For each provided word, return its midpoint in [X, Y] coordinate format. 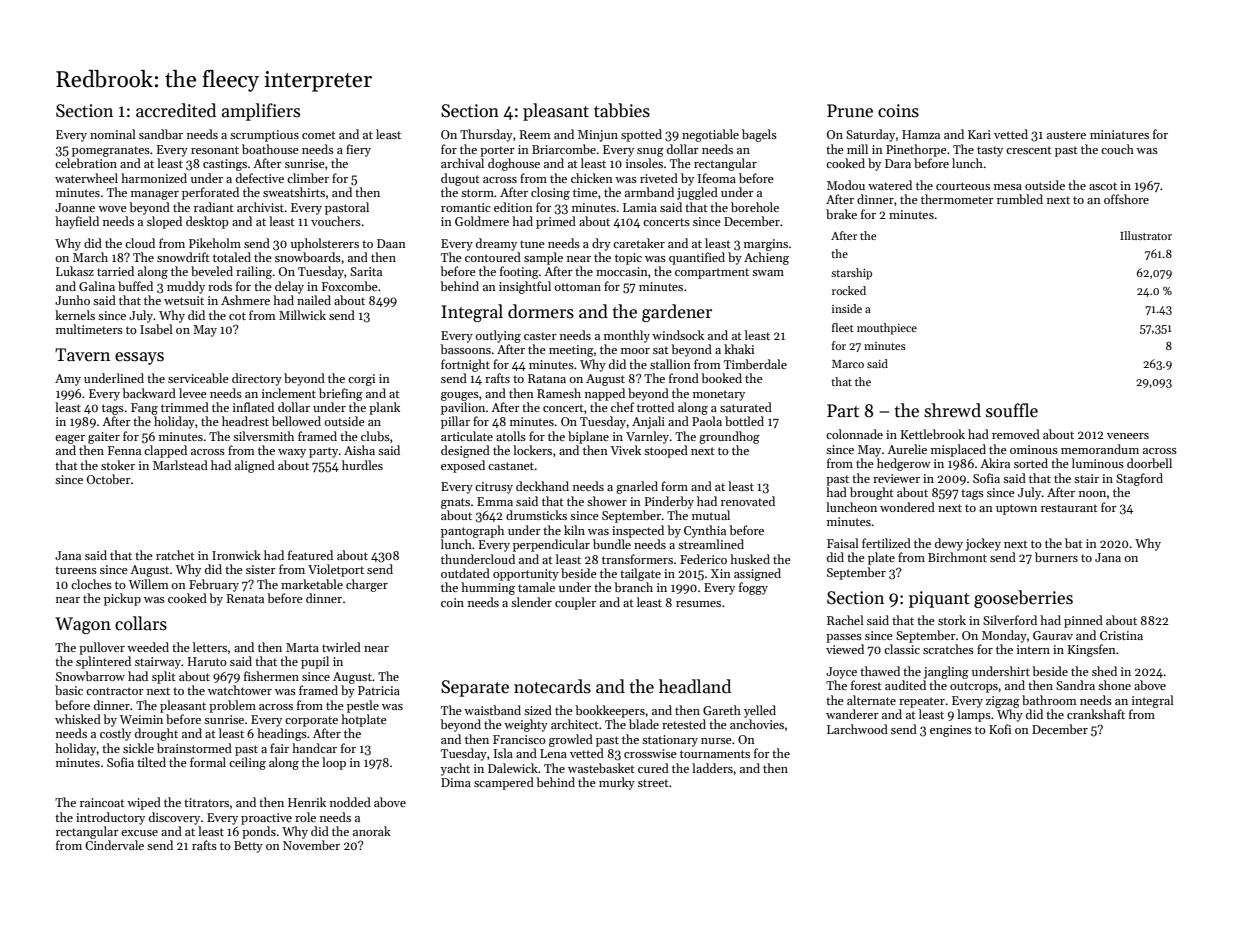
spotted [641, 135]
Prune [850, 111]
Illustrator [1146, 235]
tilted [151, 762]
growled [571, 740]
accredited [176, 110]
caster [540, 336]
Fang [144, 409]
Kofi [1000, 729]
